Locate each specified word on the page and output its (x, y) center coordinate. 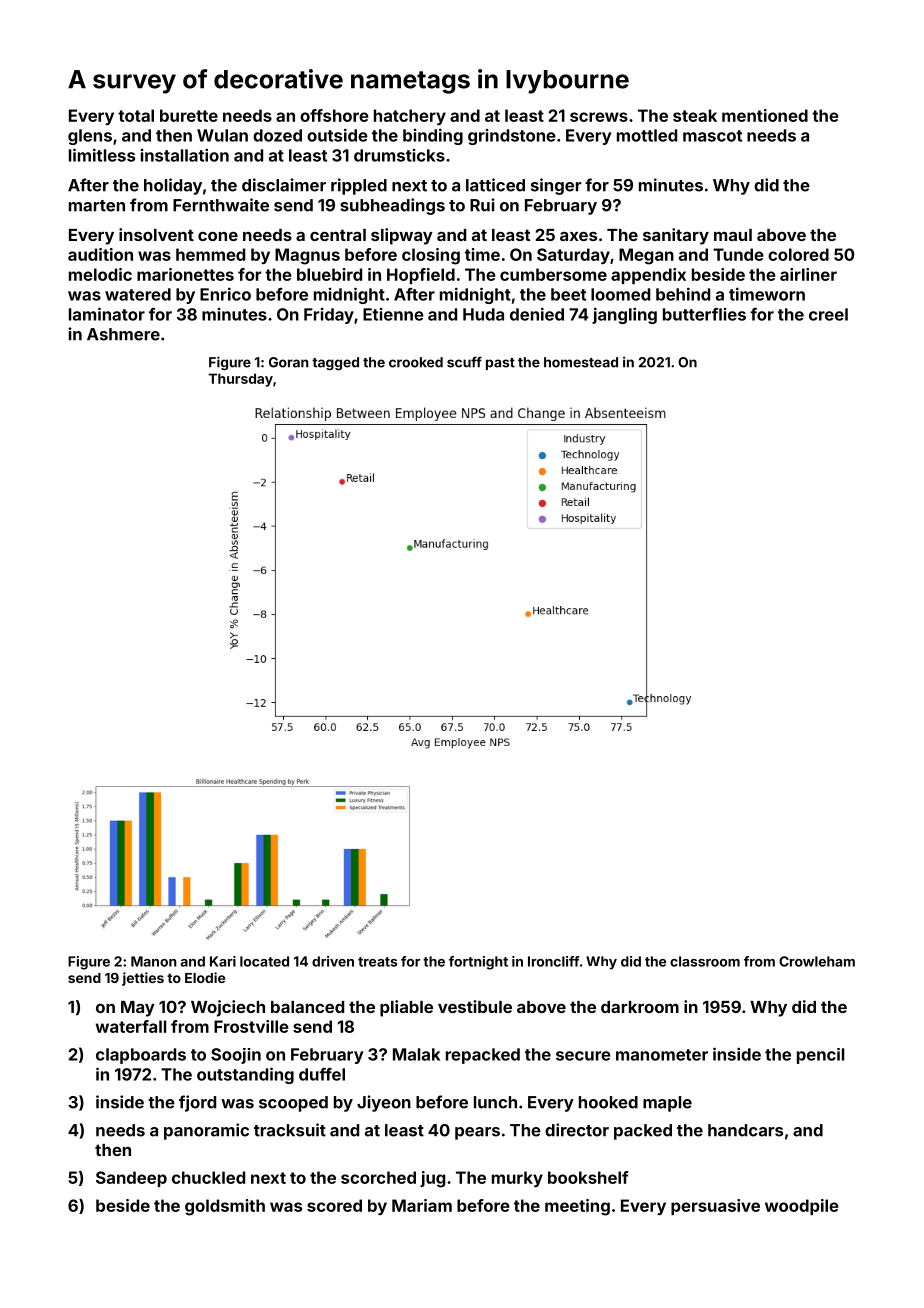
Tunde (738, 254)
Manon (154, 961)
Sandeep (131, 1179)
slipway (402, 236)
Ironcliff (554, 961)
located (264, 961)
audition (100, 254)
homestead (581, 362)
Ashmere (123, 334)
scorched (378, 1177)
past (500, 364)
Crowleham (817, 961)
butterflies (704, 314)
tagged (335, 363)
